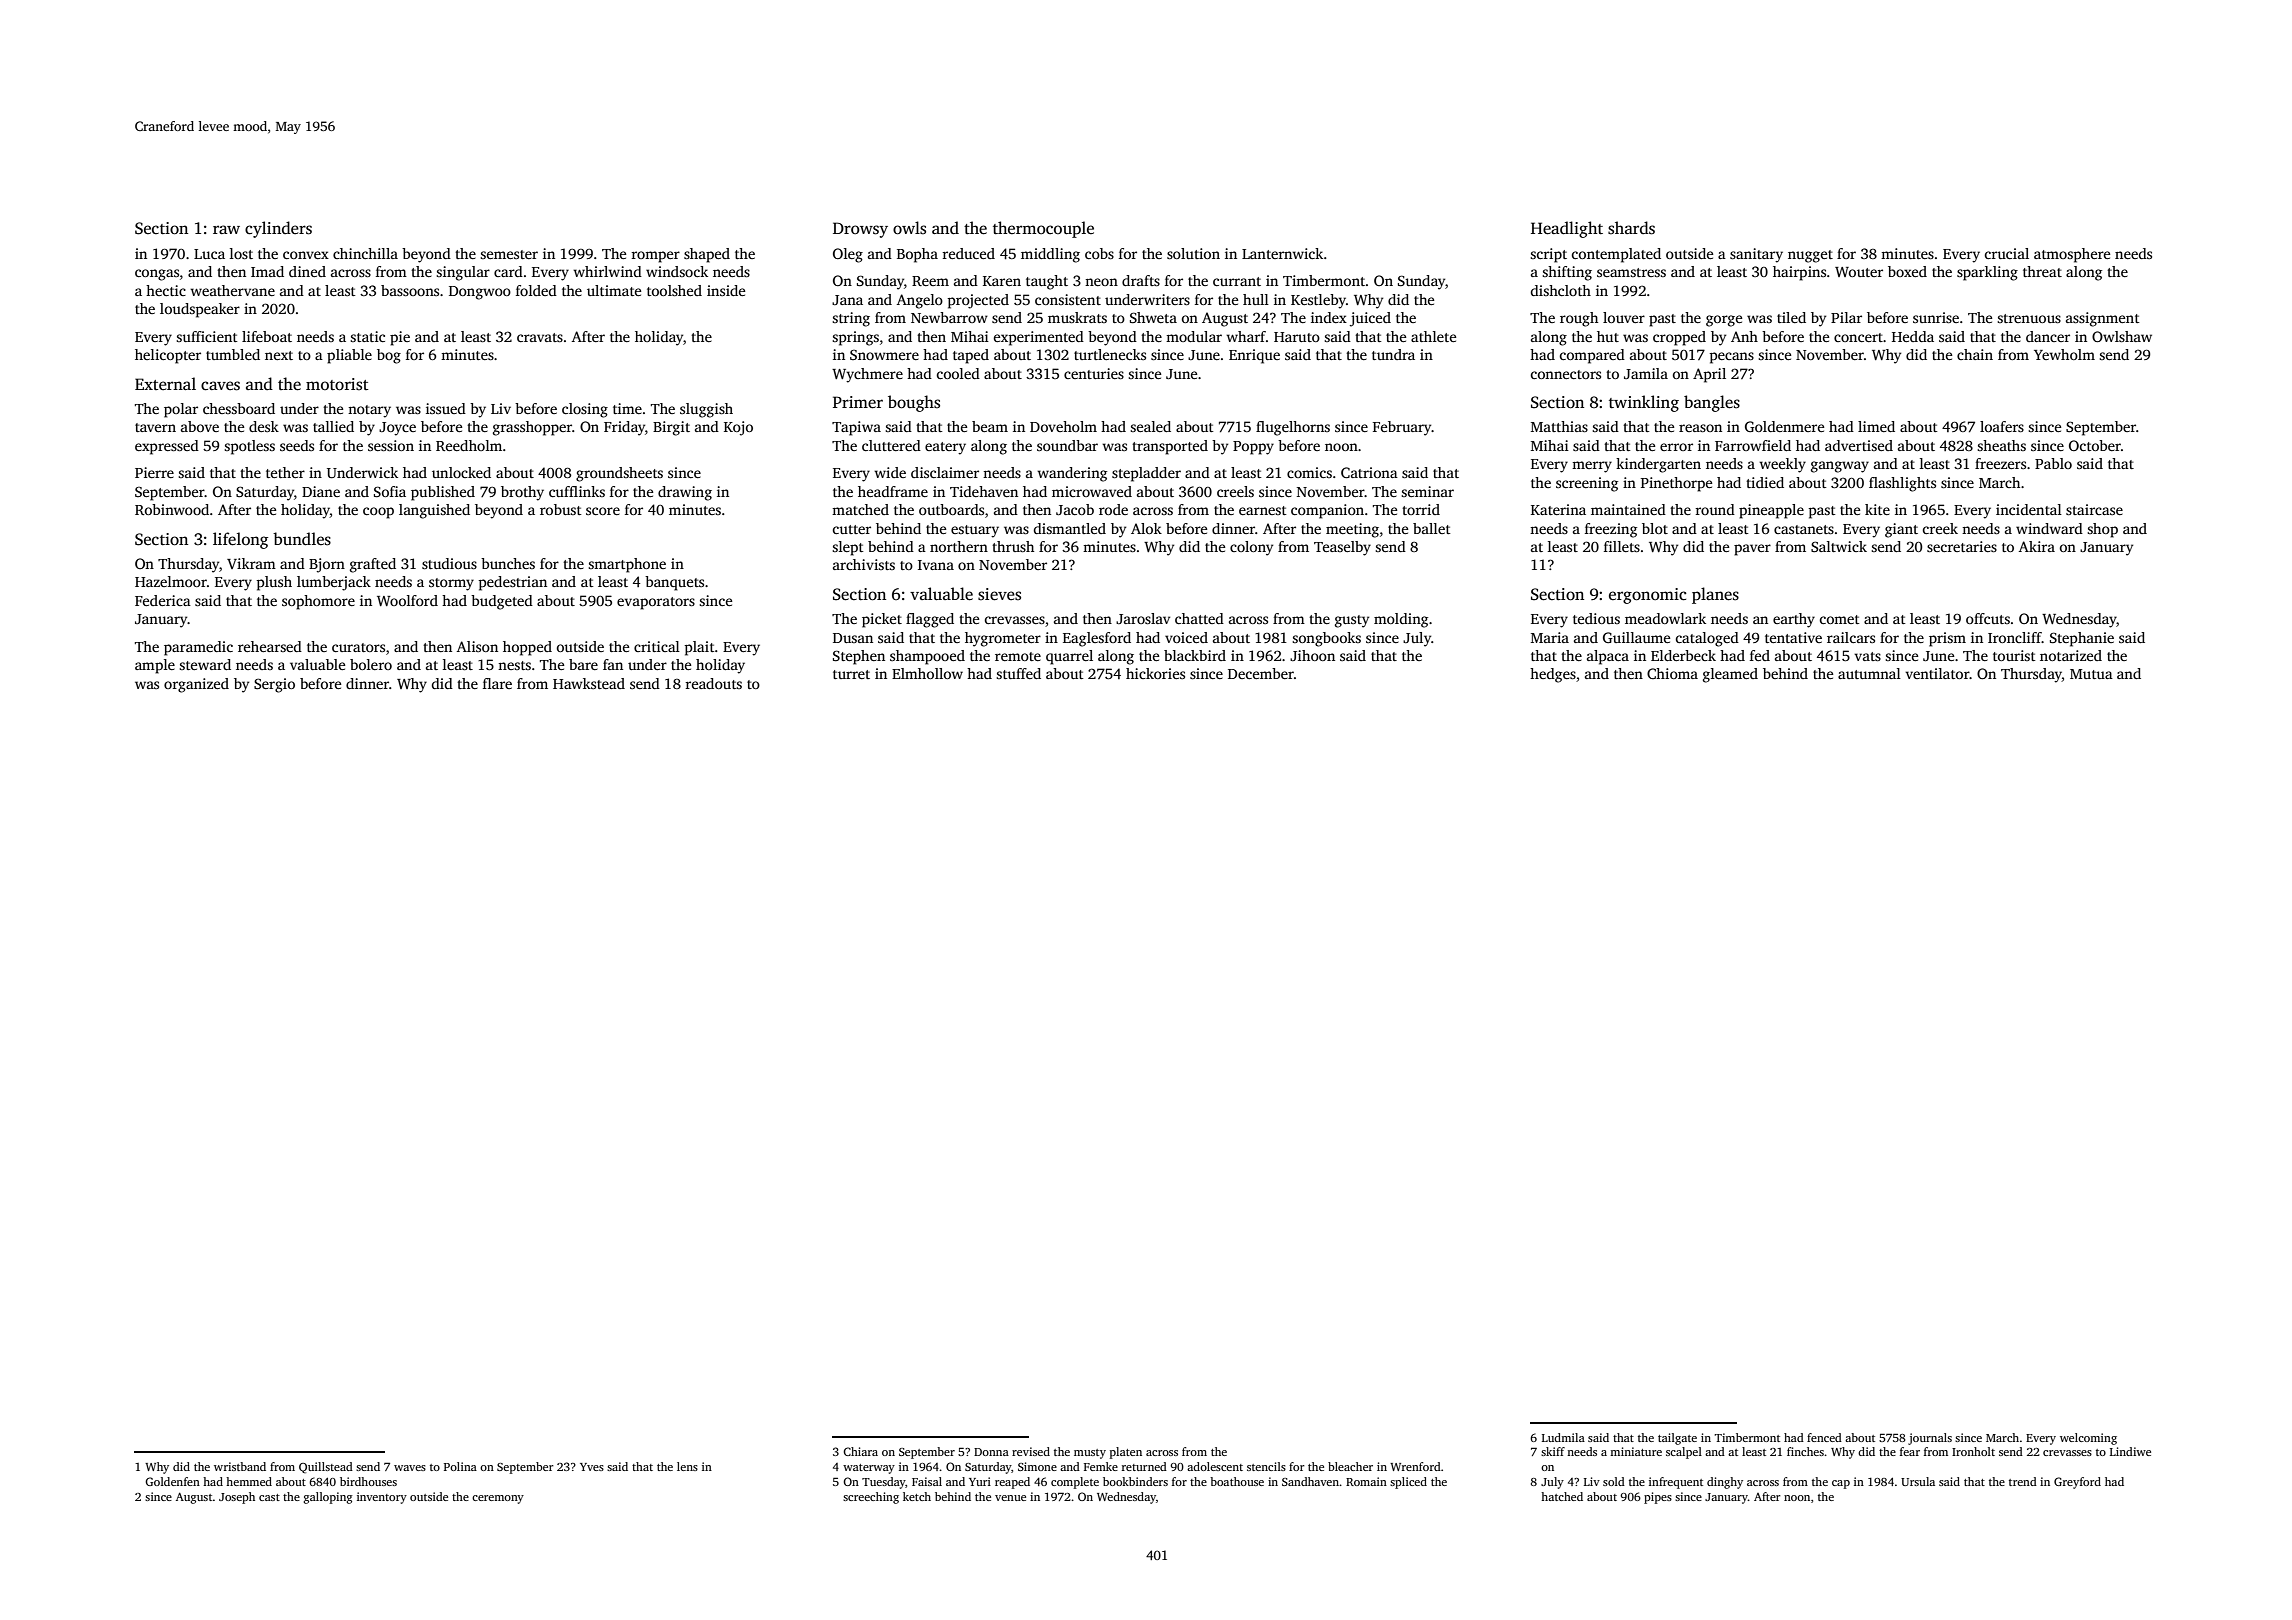 This screenshot has width=2292, height=1620. I want to click on planes, so click(1715, 595).
